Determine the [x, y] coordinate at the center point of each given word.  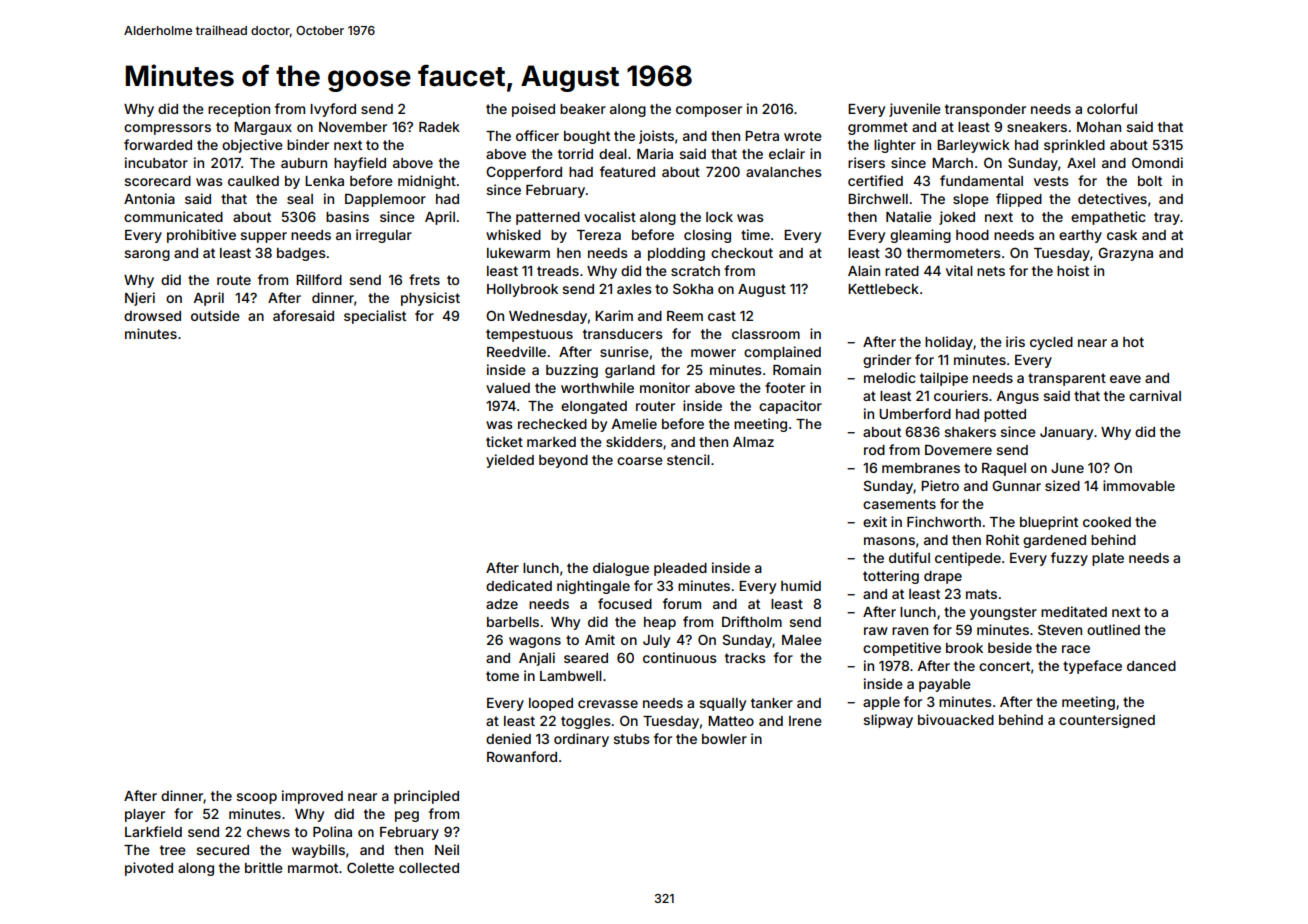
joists [656, 137]
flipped [1019, 200]
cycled [1051, 343]
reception [239, 110]
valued [508, 388]
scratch [695, 271]
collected [429, 868]
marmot [313, 868]
